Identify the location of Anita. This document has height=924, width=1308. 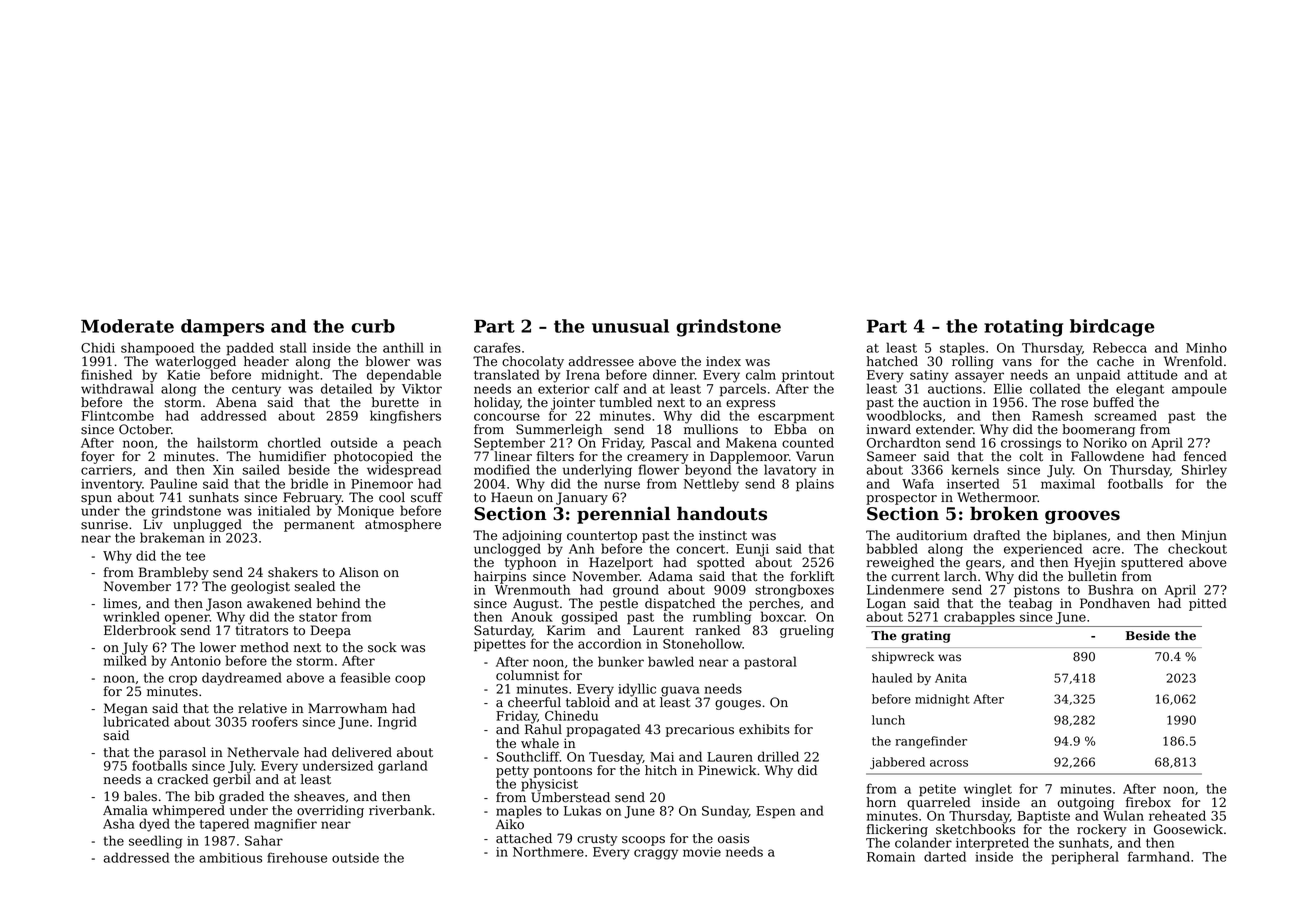
(951, 678).
